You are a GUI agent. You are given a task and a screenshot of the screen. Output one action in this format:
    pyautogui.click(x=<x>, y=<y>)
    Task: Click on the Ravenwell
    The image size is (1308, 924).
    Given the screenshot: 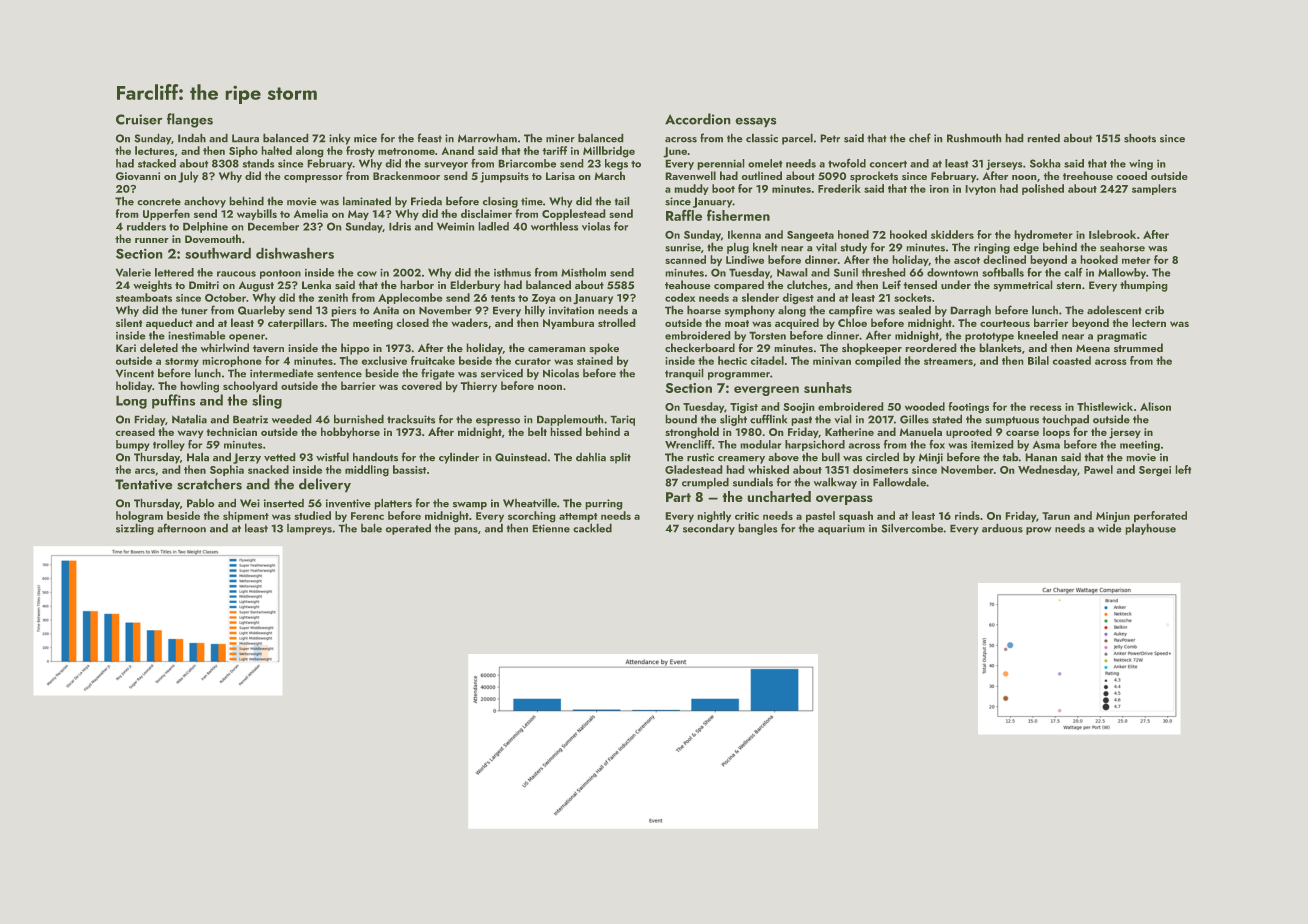 What is the action you would take?
    pyautogui.click(x=691, y=175)
